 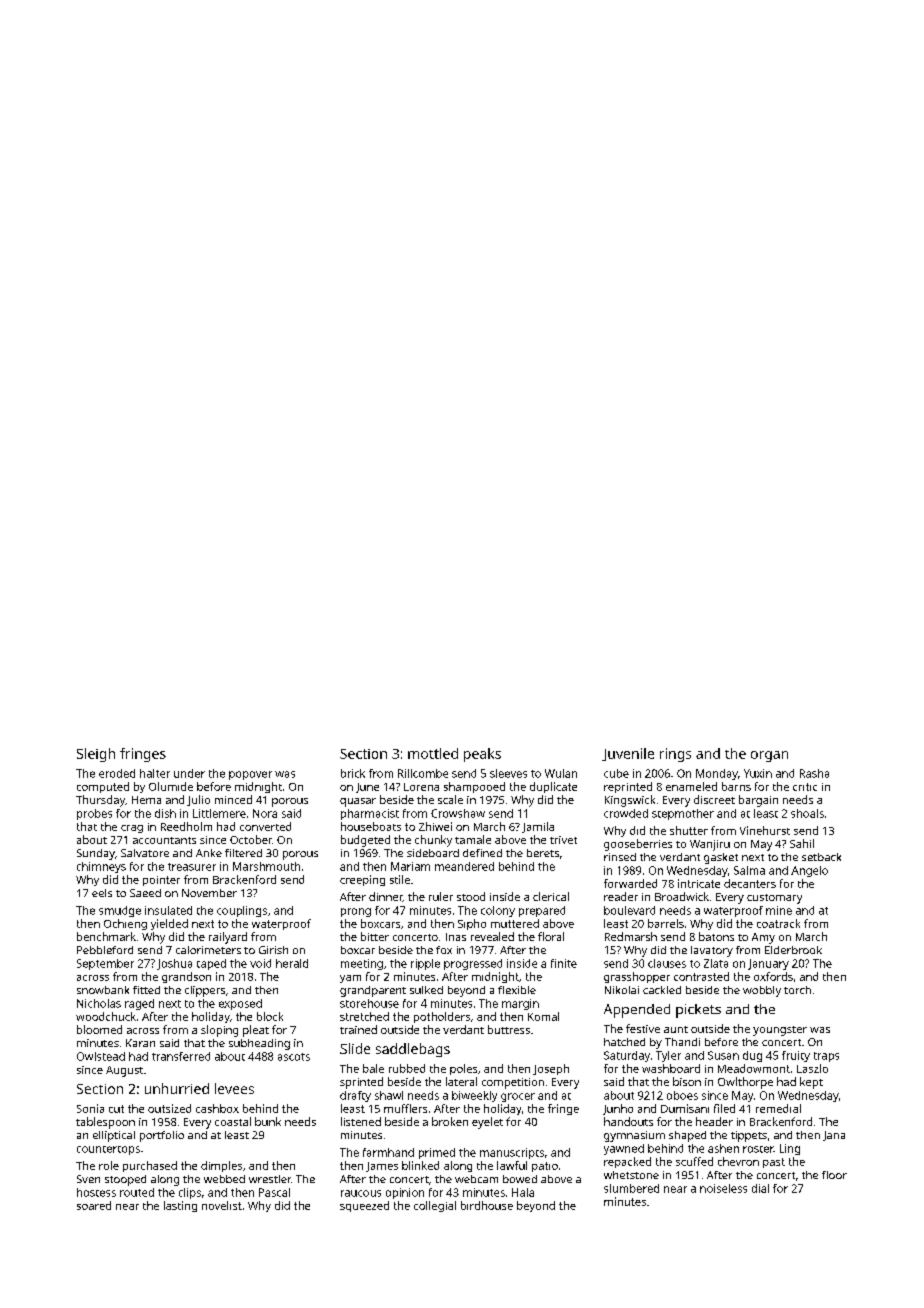 What do you see at coordinates (814, 773) in the screenshot?
I see `Rasha` at bounding box center [814, 773].
